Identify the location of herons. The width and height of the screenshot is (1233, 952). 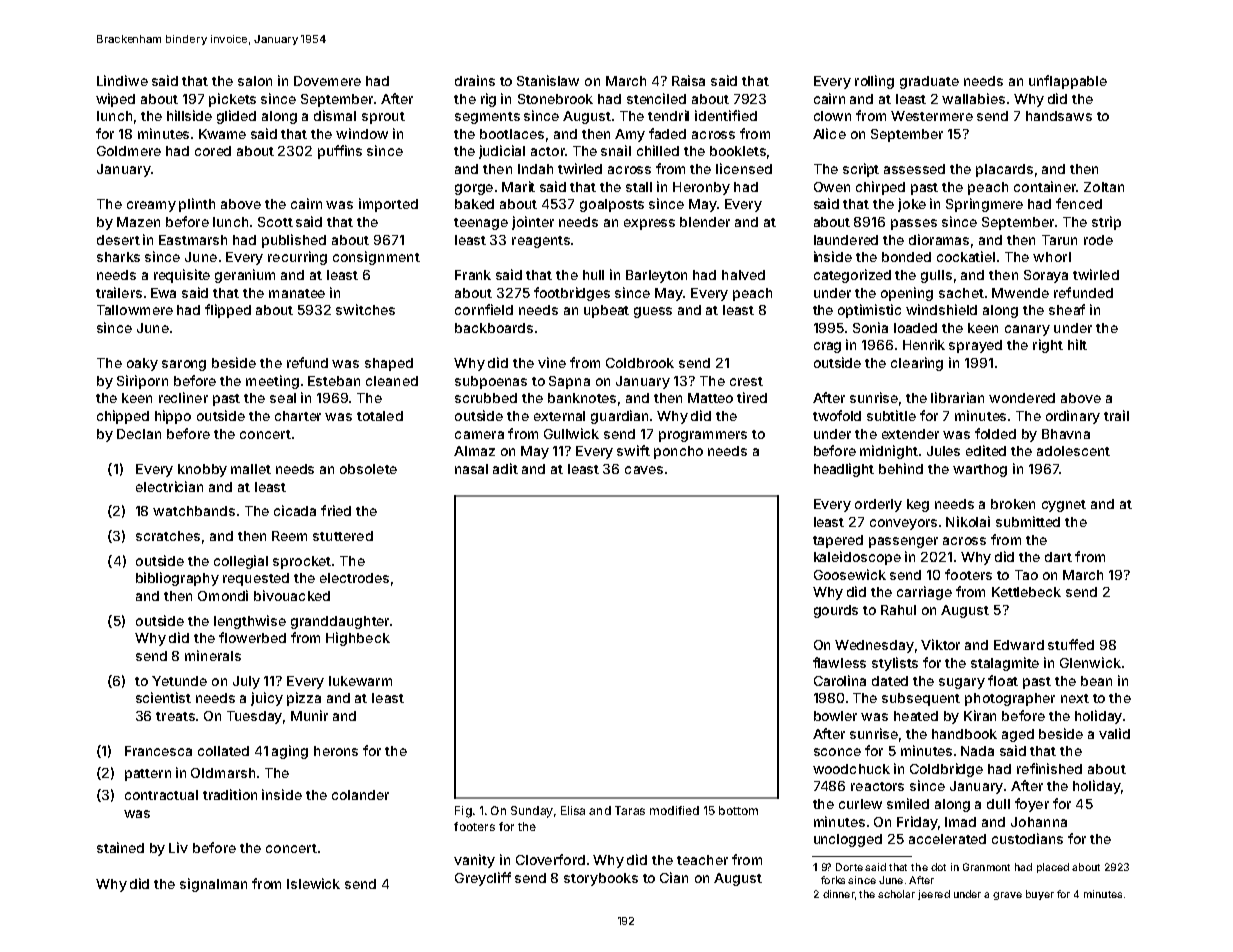
(336, 751).
